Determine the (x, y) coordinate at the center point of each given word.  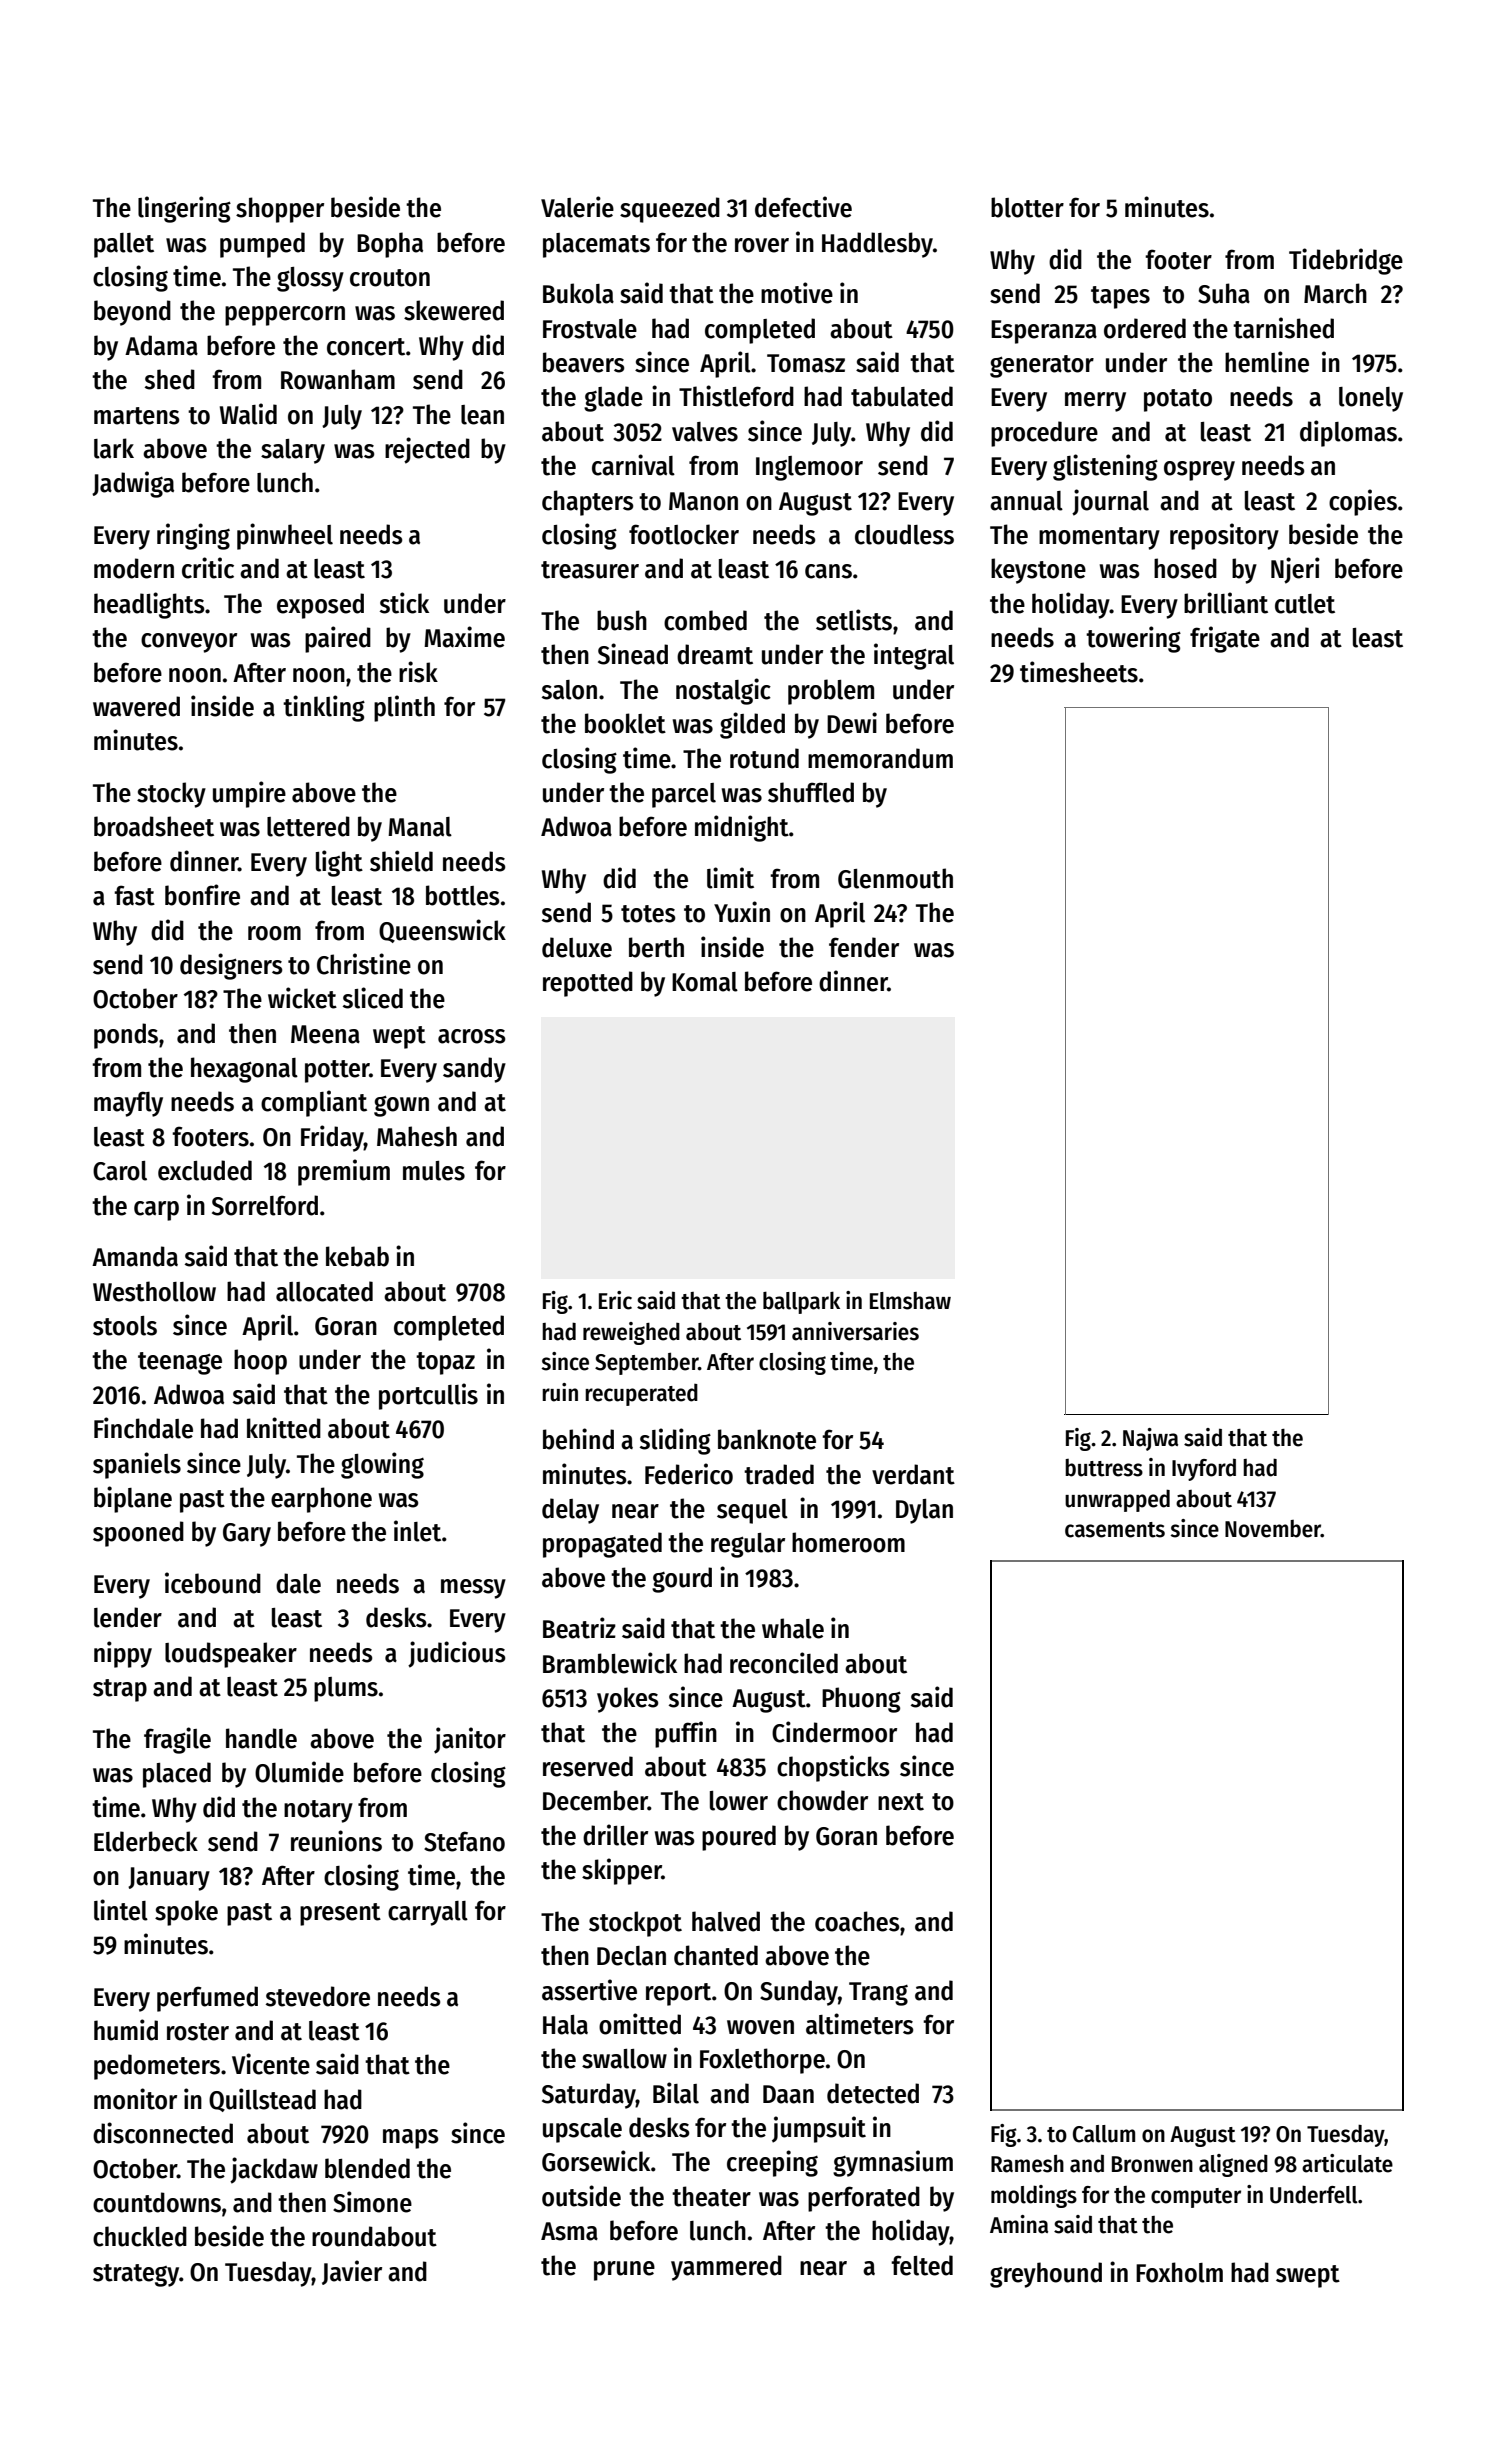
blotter (1027, 207)
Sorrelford (265, 1205)
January (169, 1879)
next (901, 1802)
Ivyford (1204, 1469)
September (646, 1363)
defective (803, 207)
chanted (716, 1955)
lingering (184, 209)
